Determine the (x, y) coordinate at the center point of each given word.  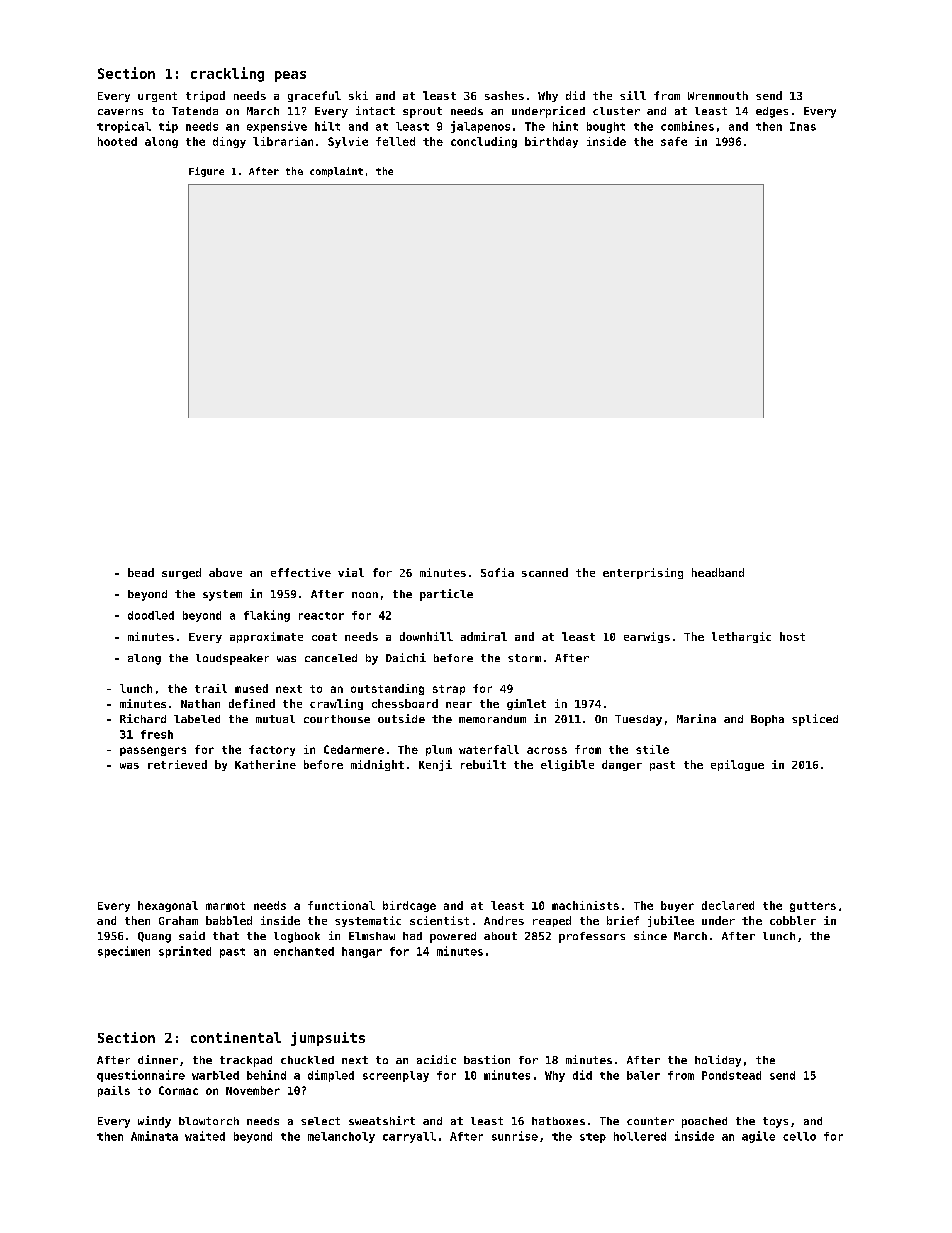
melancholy (341, 1137)
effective (301, 572)
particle (446, 595)
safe (674, 141)
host (792, 636)
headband (718, 572)
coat (324, 637)
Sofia (497, 572)
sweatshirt (382, 1120)
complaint (336, 172)
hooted (117, 141)
